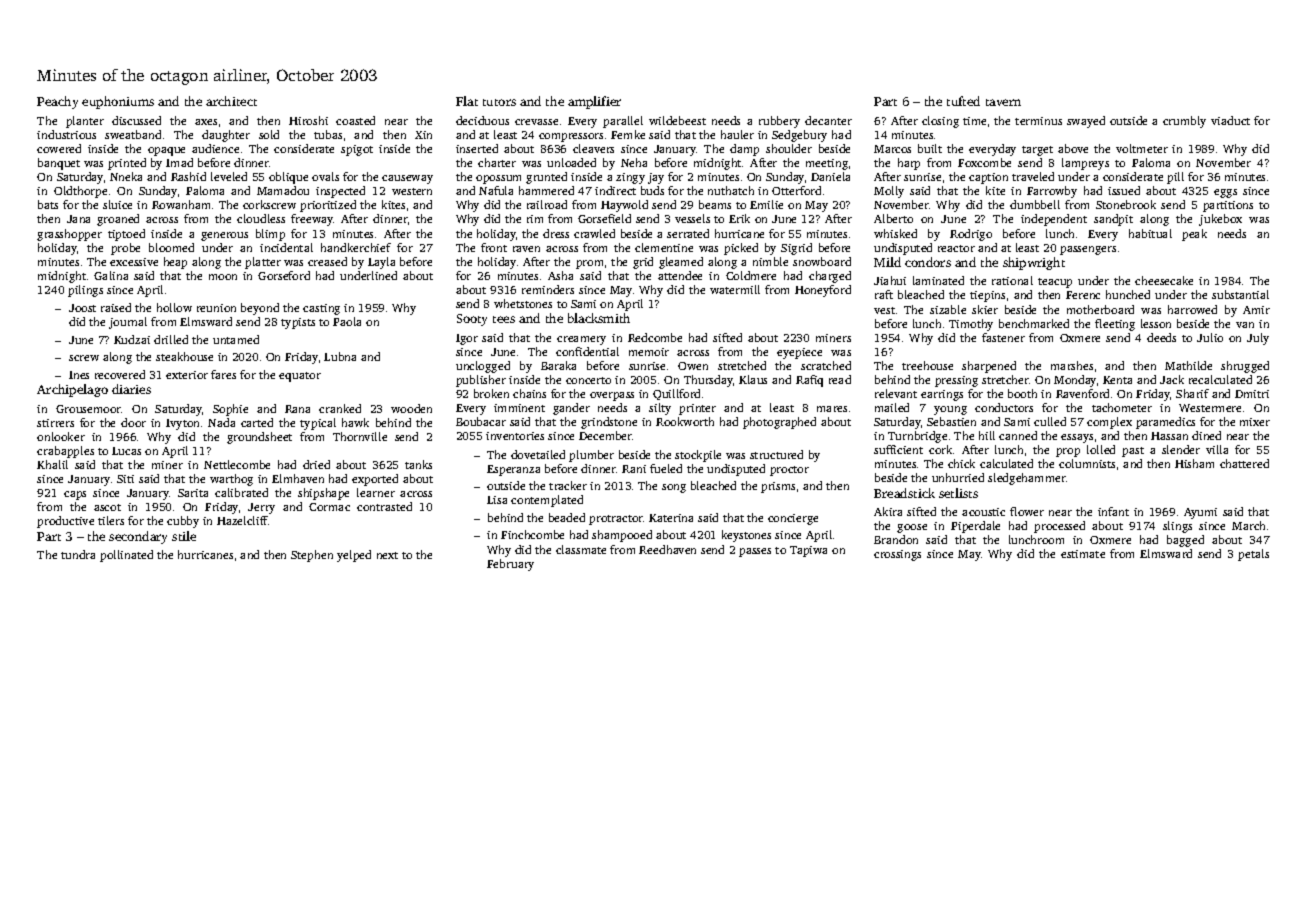  What do you see at coordinates (215, 148) in the document?
I see `audience` at bounding box center [215, 148].
